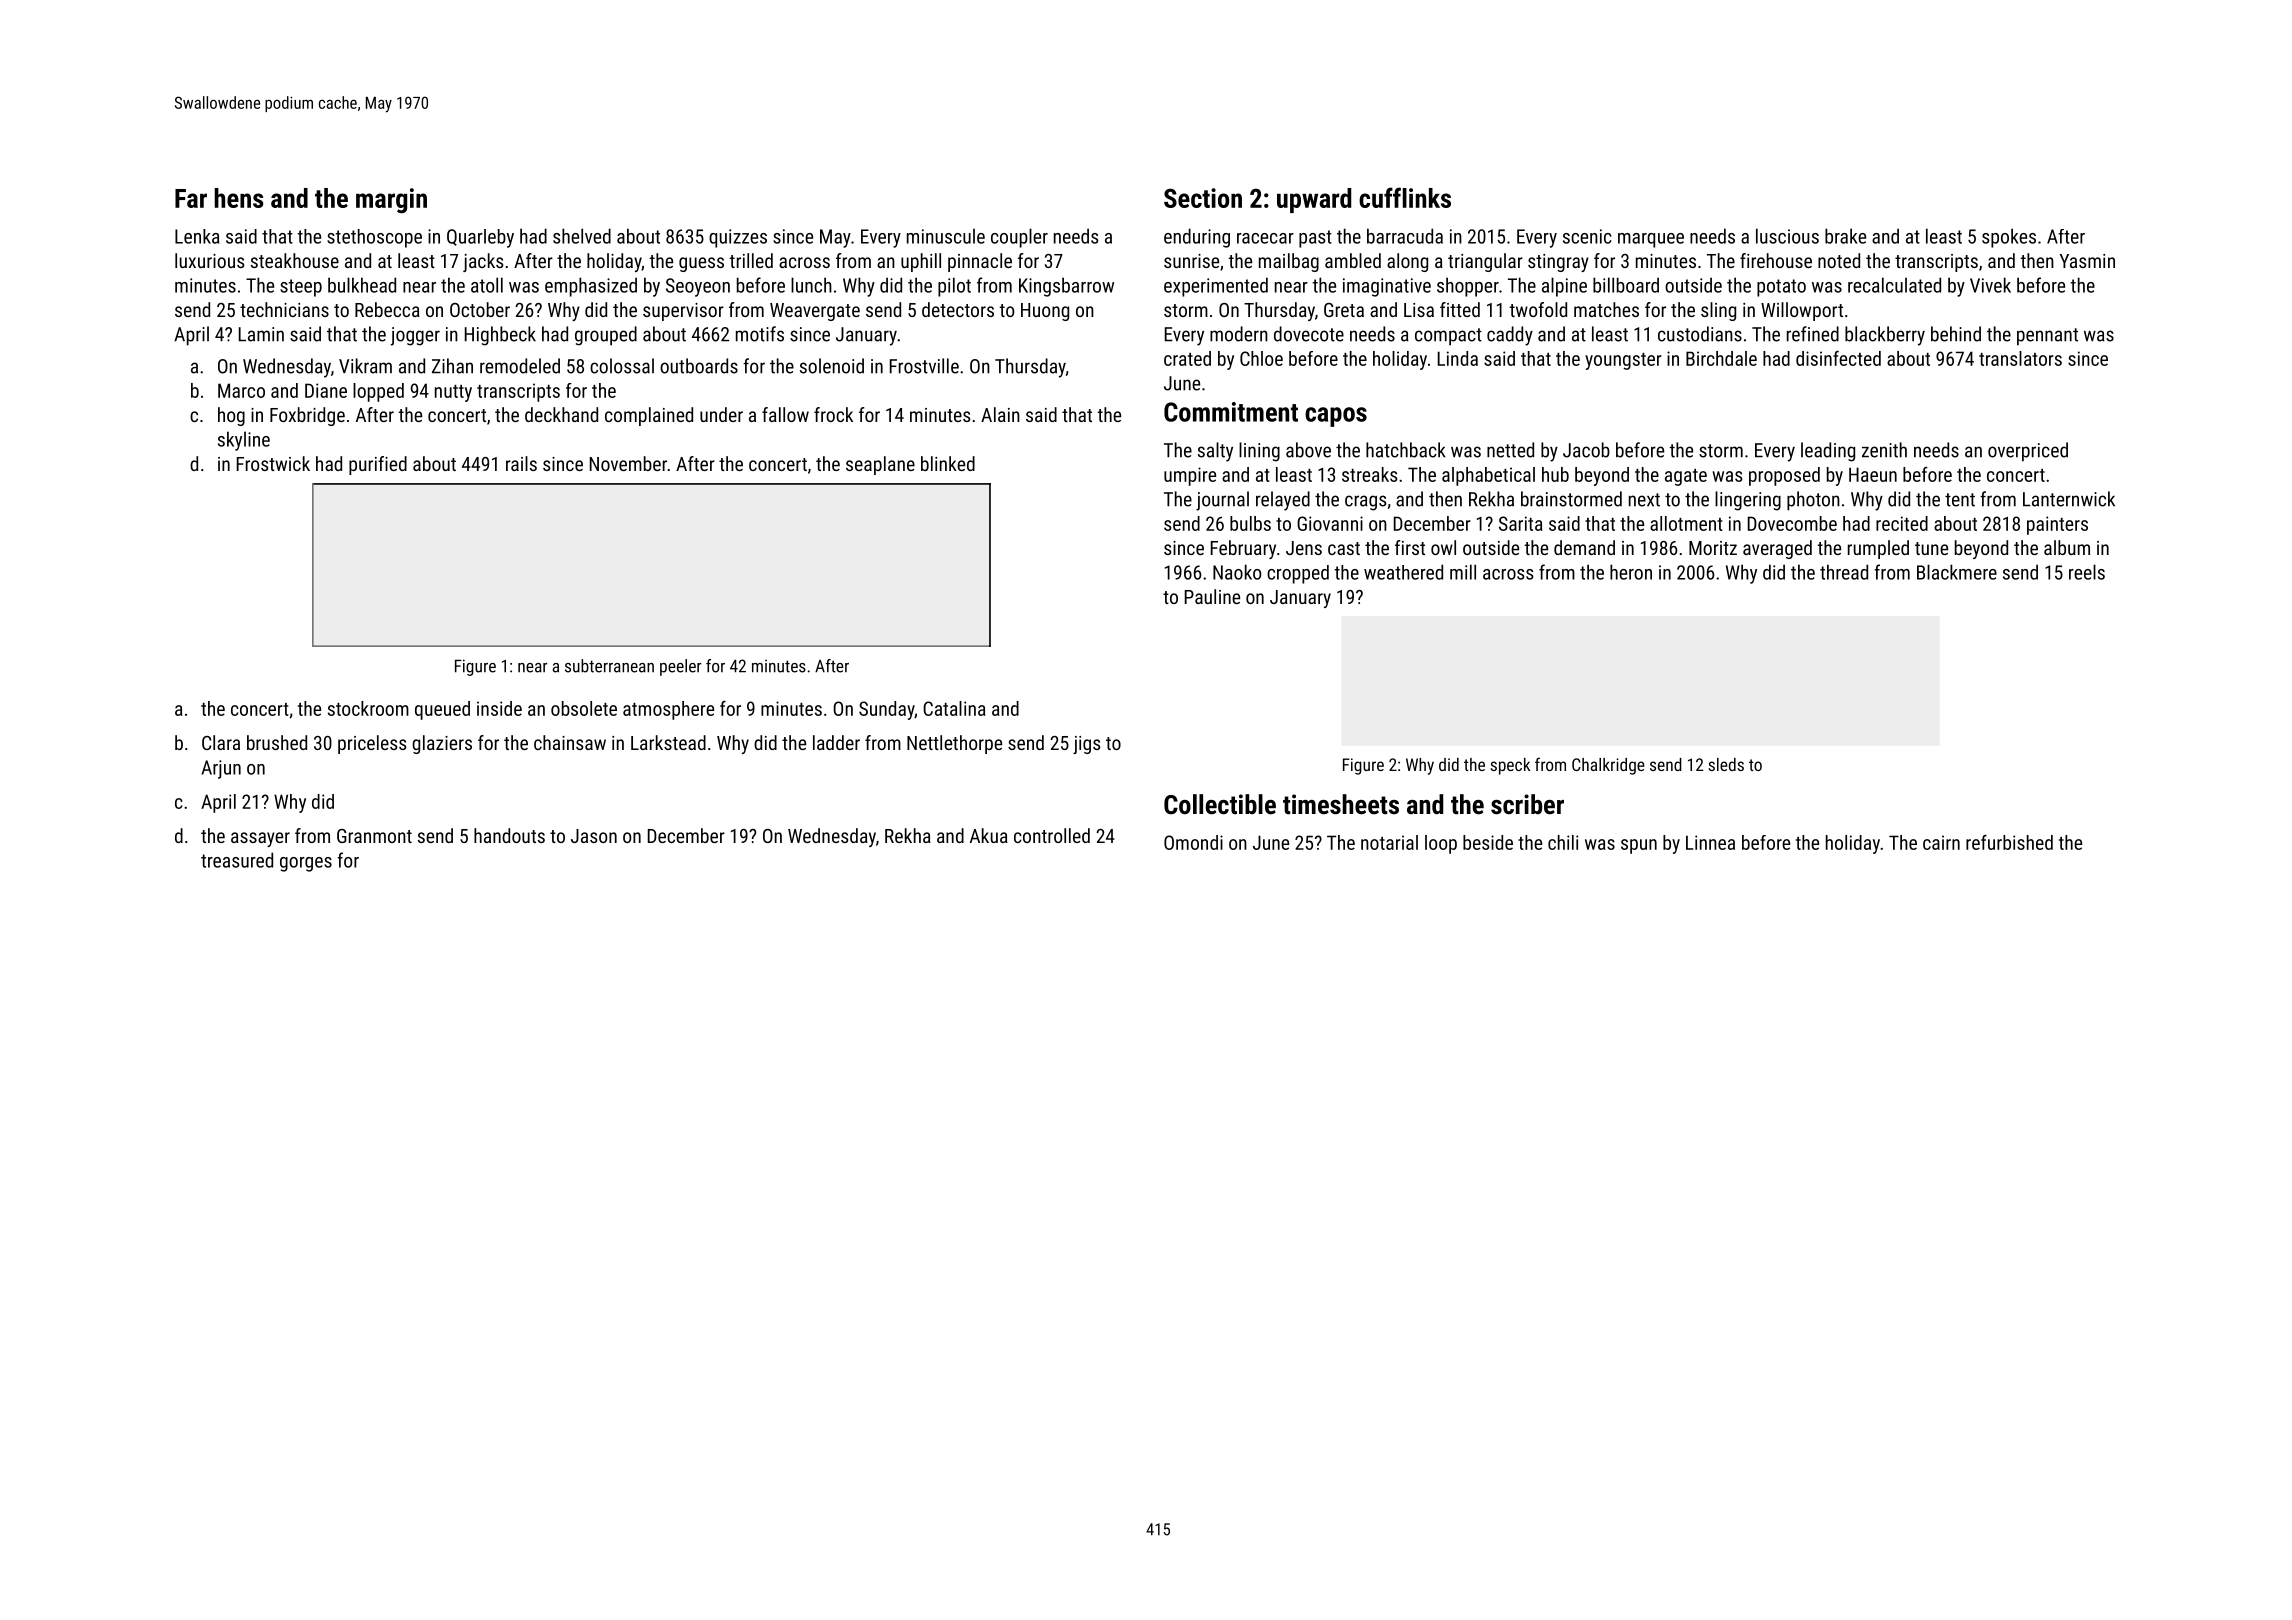 This image has width=2292, height=1620. Describe the element at coordinates (609, 666) in the image. I see `subterranean` at that location.
